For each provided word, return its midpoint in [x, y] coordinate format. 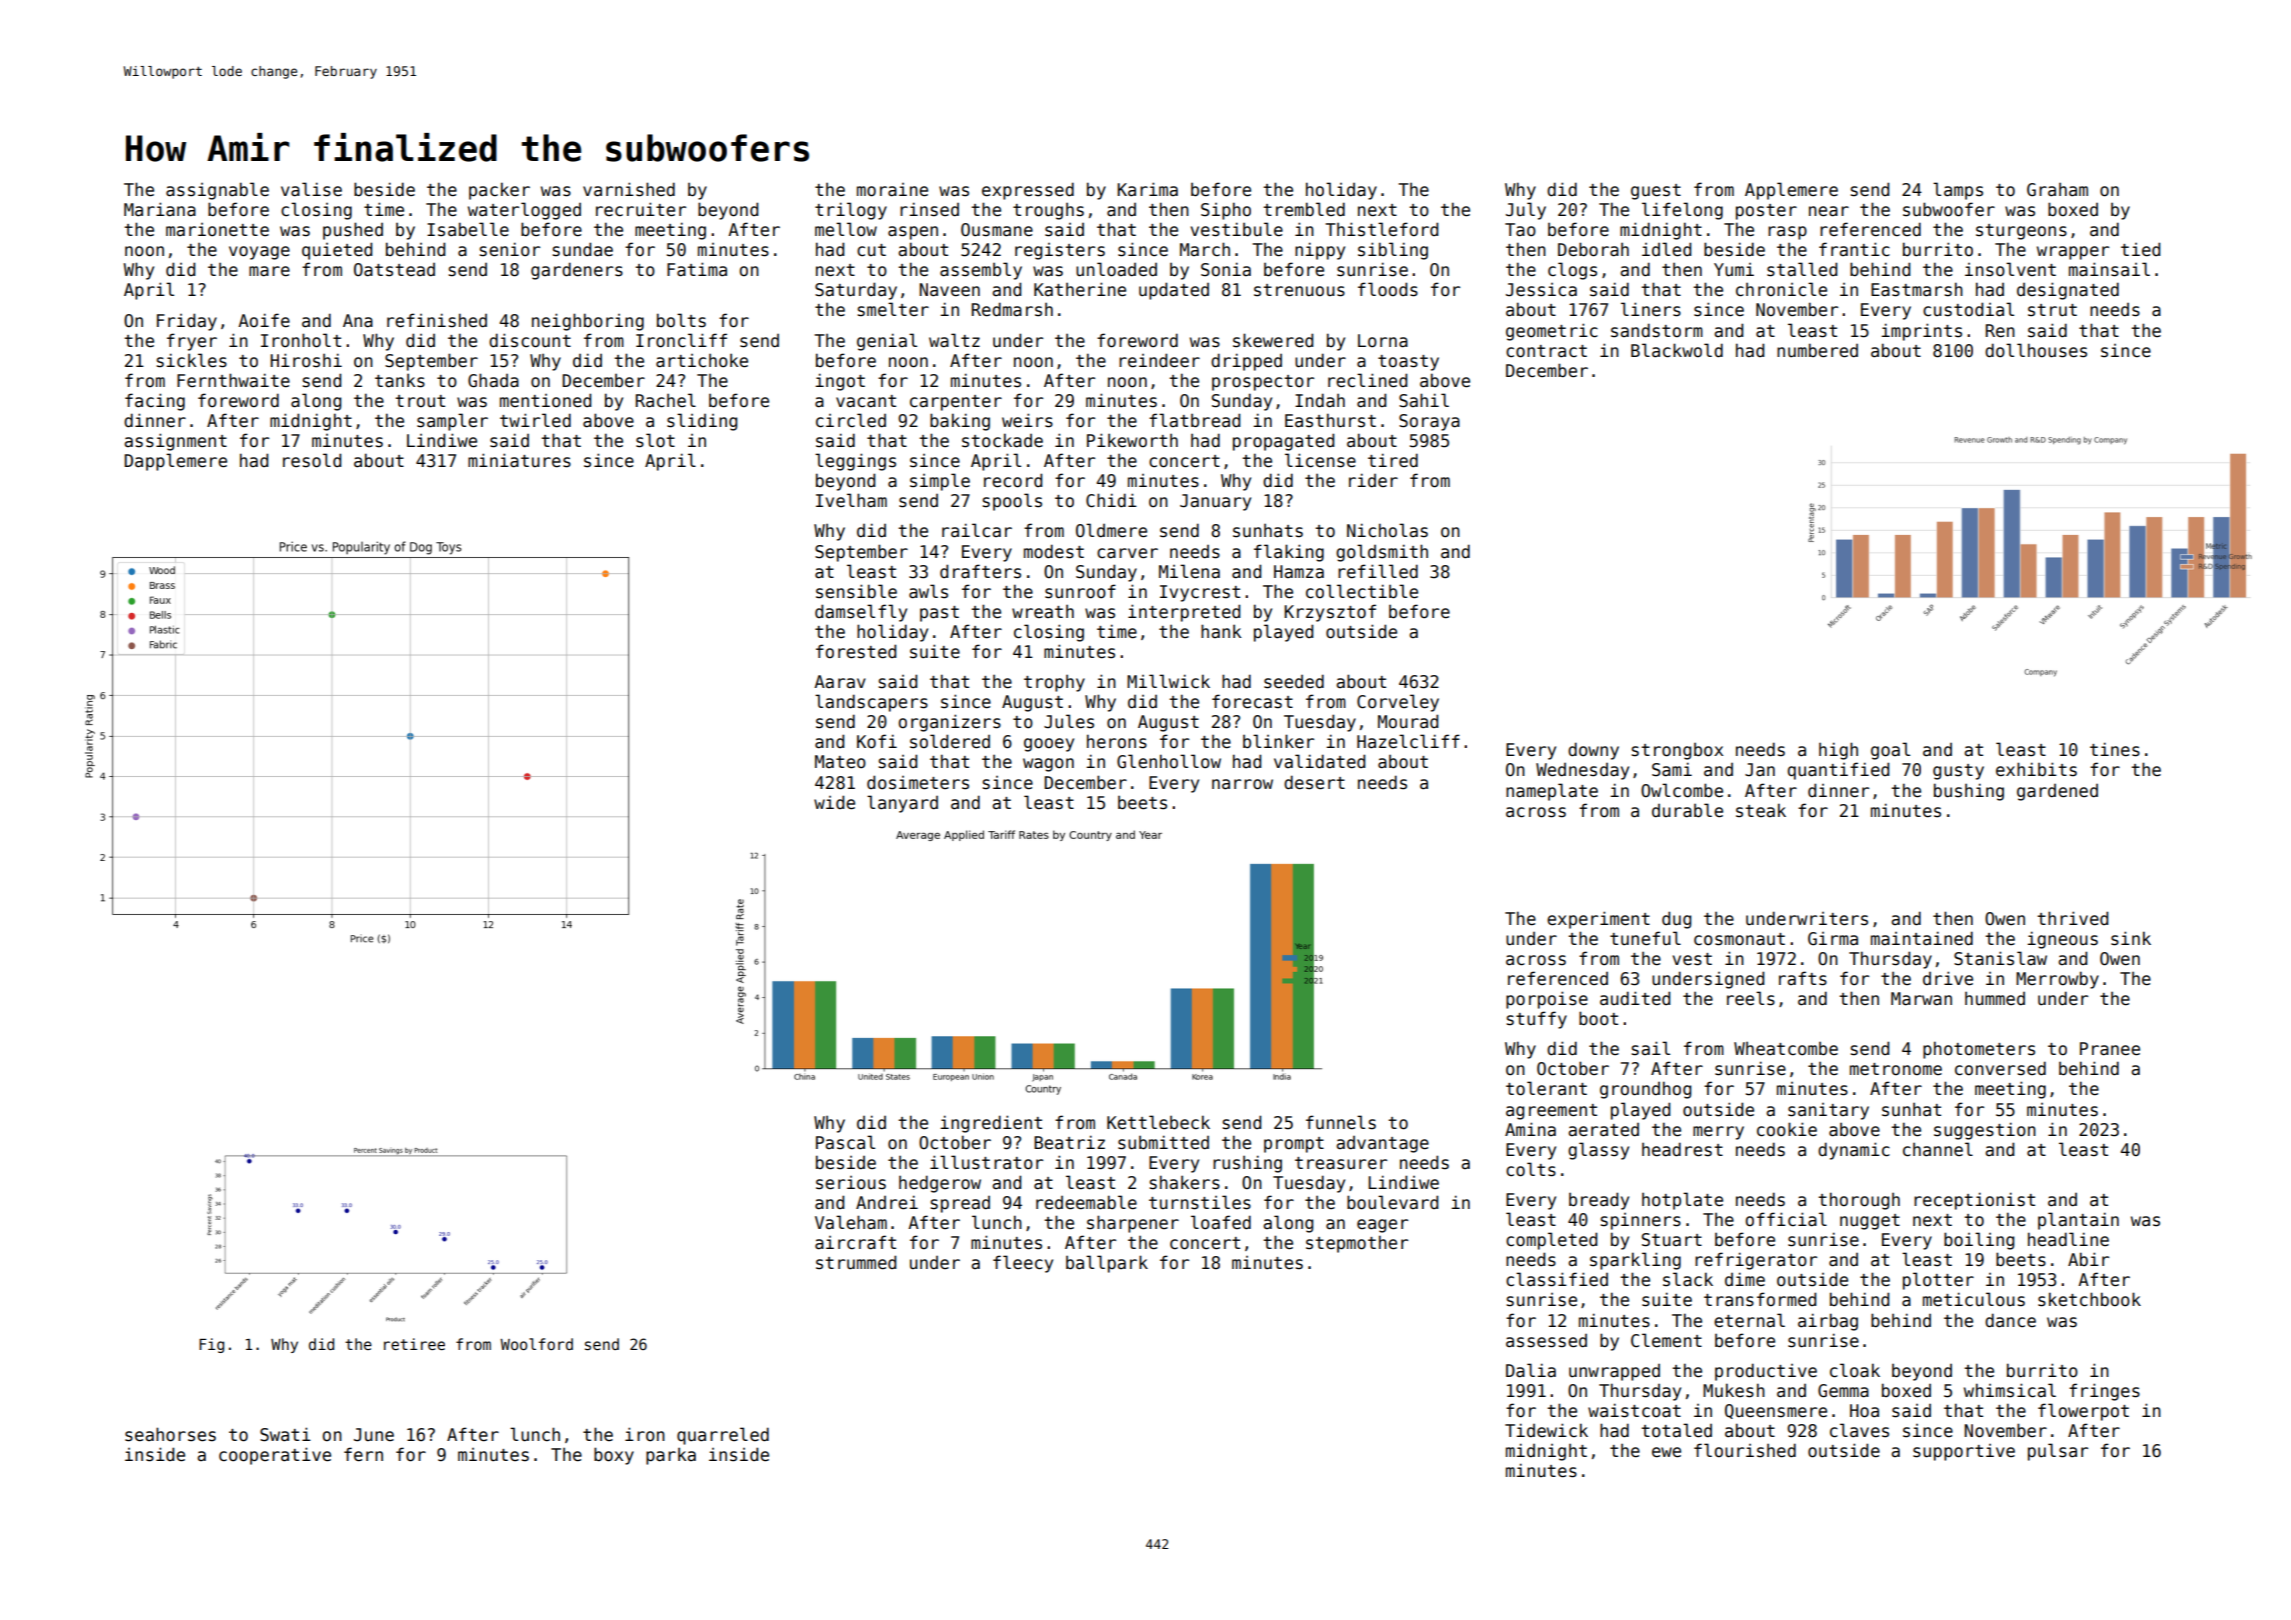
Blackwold [1677, 350]
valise [311, 189]
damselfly [861, 613]
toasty [1408, 363]
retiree [414, 1344]
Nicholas [1387, 530]
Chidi [1111, 500]
